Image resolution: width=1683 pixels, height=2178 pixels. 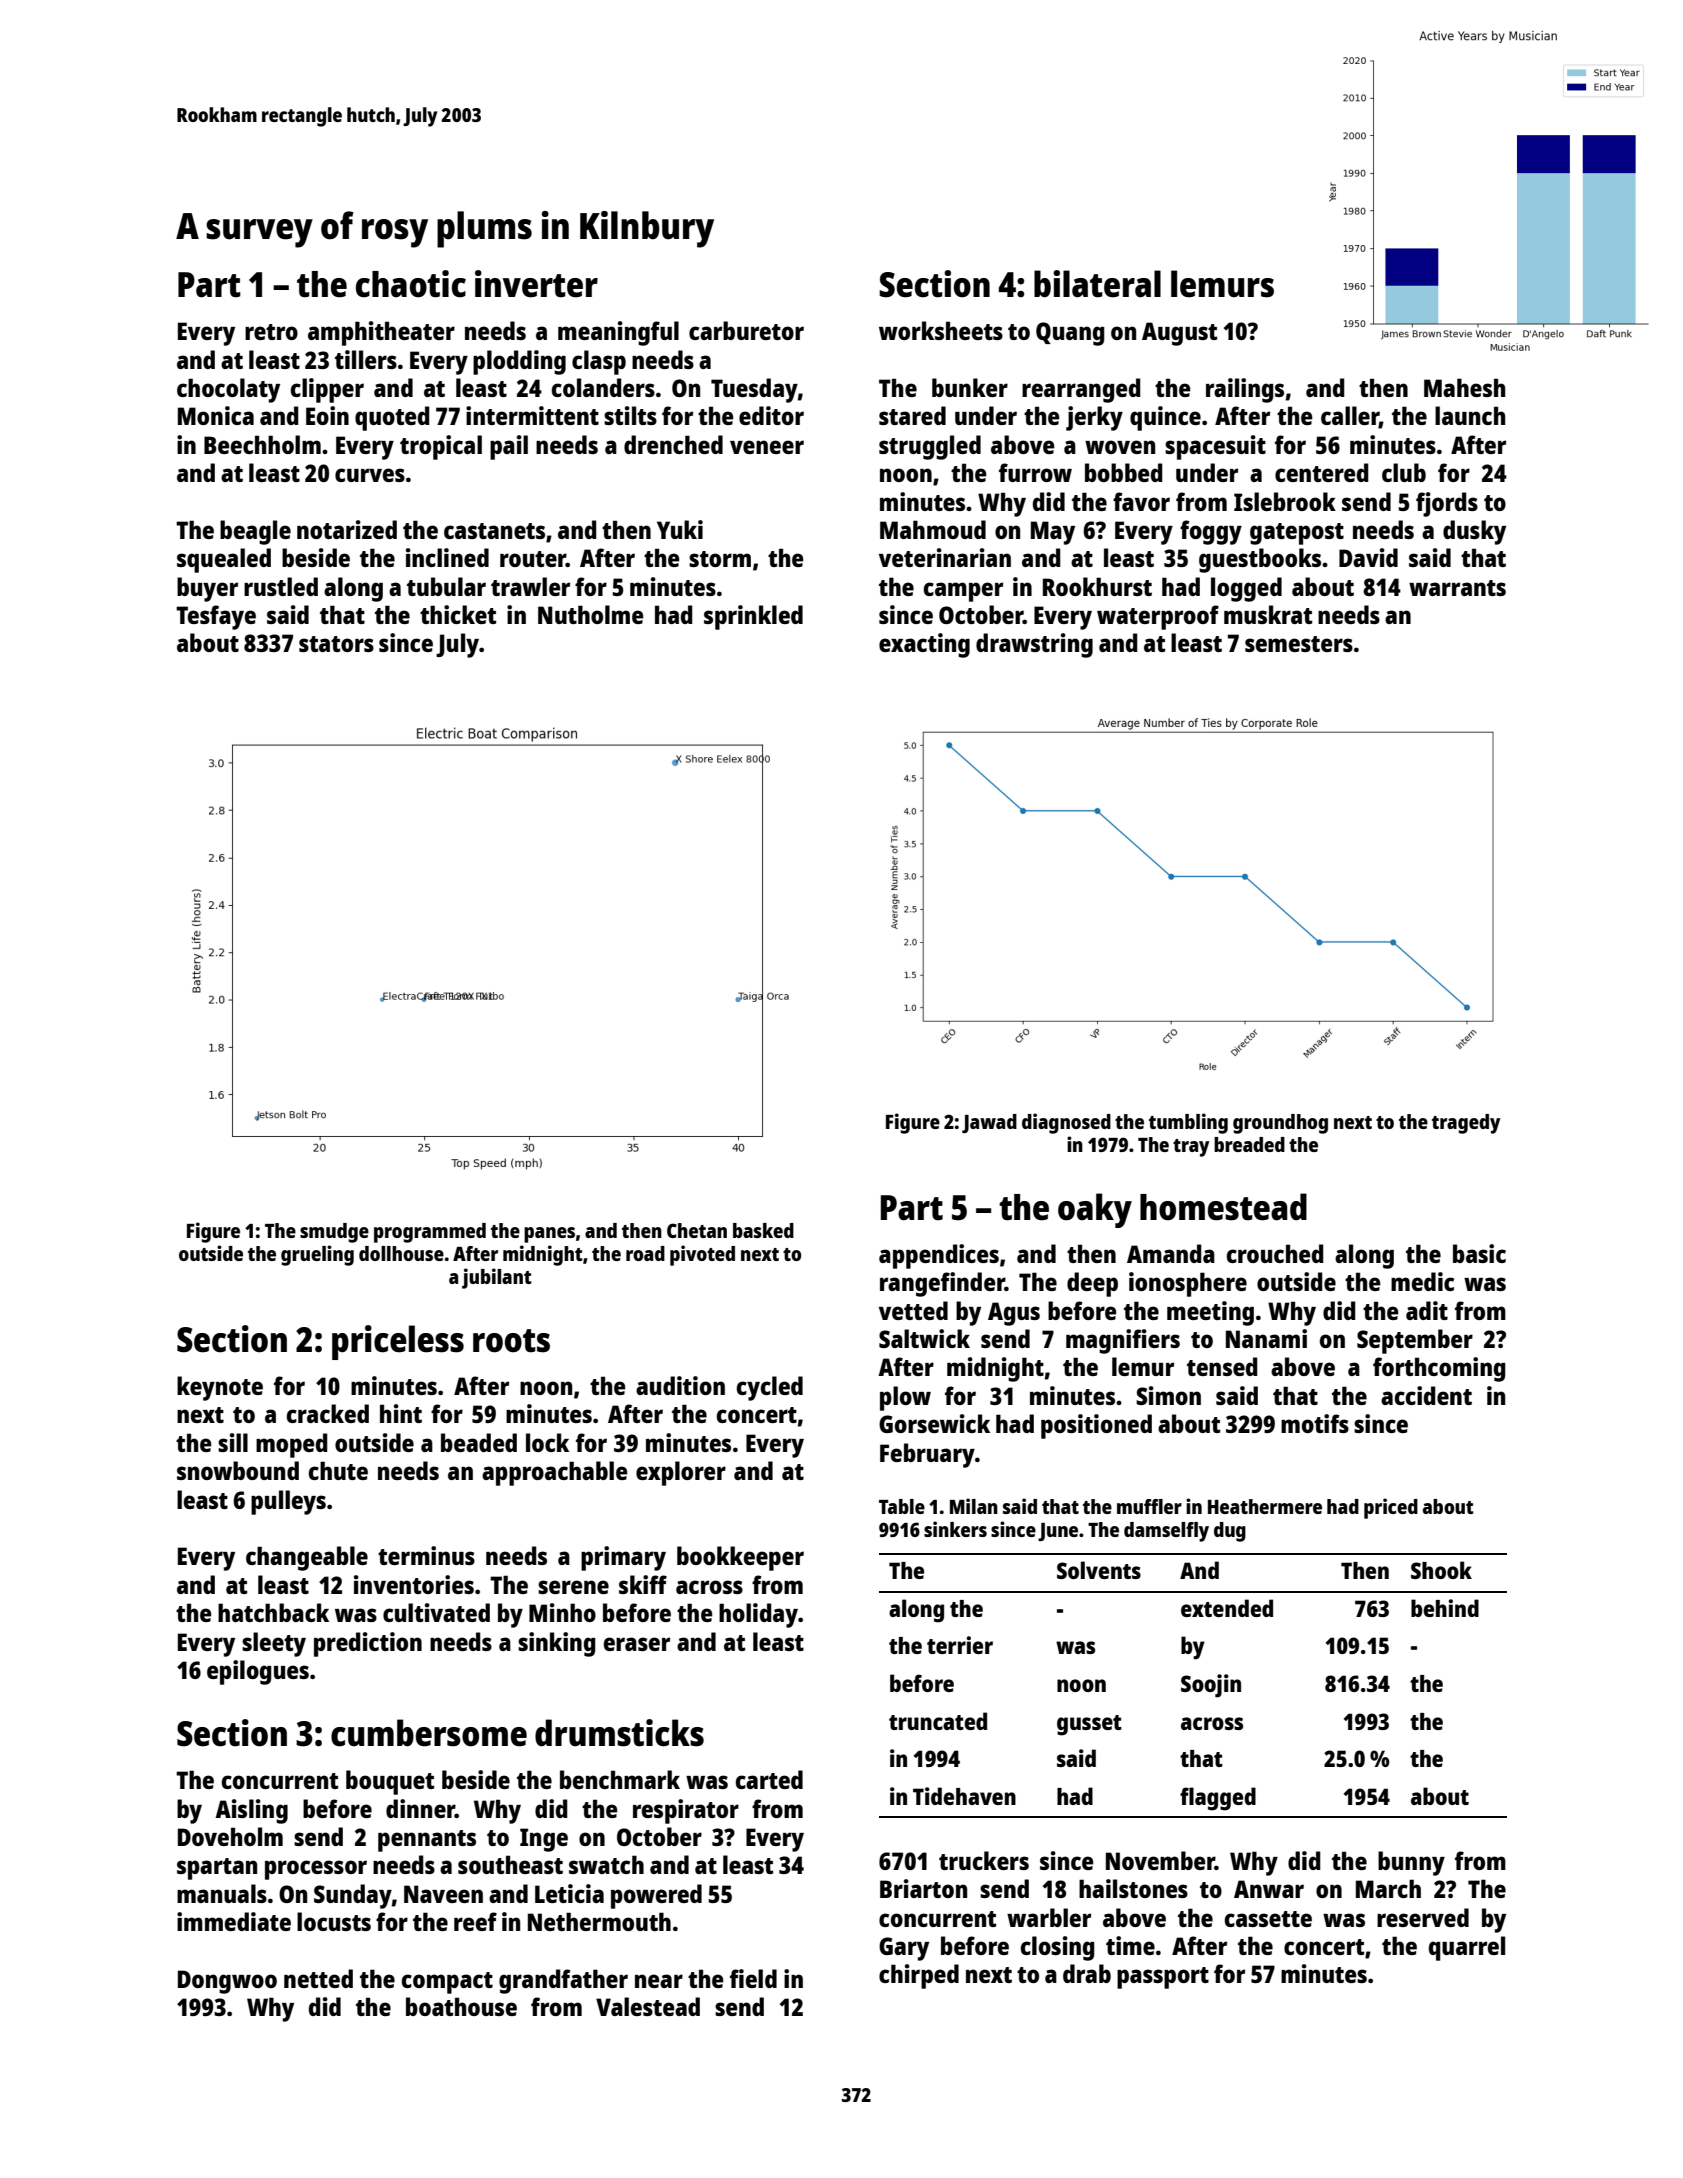 What do you see at coordinates (251, 1811) in the document?
I see `Aisling` at bounding box center [251, 1811].
